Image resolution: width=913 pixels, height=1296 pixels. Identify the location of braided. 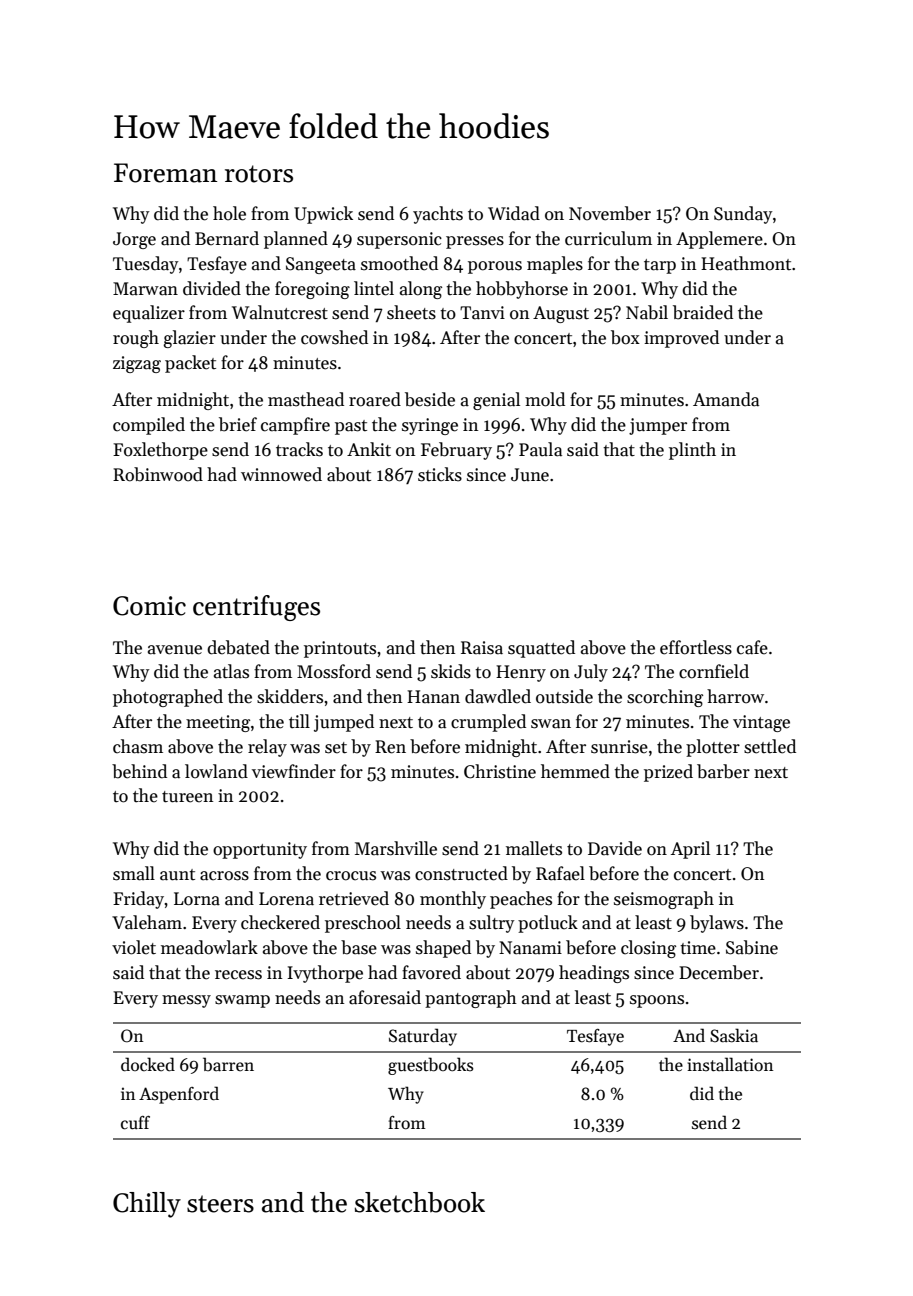
(703, 312).
